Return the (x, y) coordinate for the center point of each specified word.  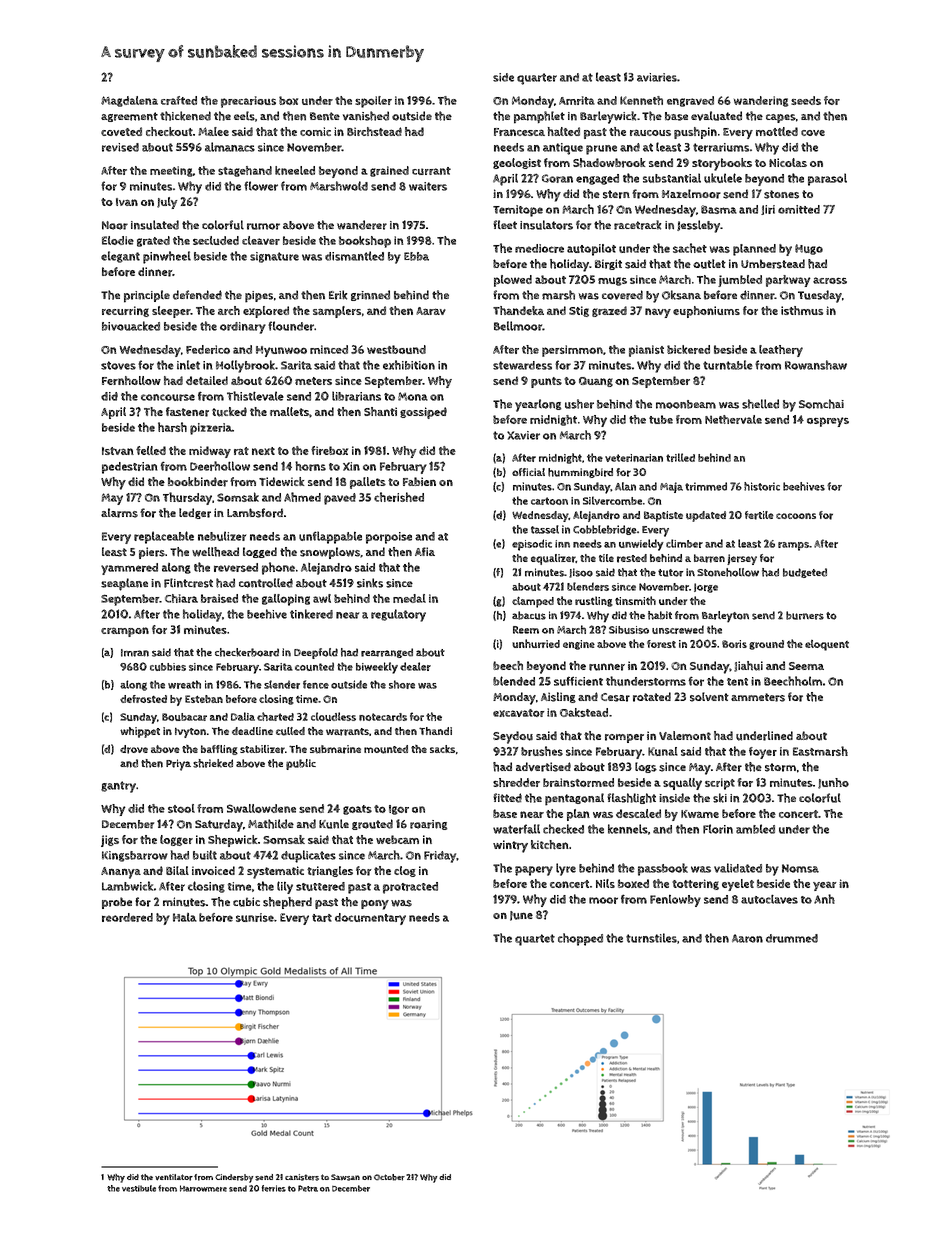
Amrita (577, 100)
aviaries (657, 77)
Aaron (747, 938)
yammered (129, 569)
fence (316, 684)
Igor (399, 810)
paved (340, 499)
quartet (535, 940)
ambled (755, 829)
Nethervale (733, 419)
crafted (179, 100)
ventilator (174, 1177)
